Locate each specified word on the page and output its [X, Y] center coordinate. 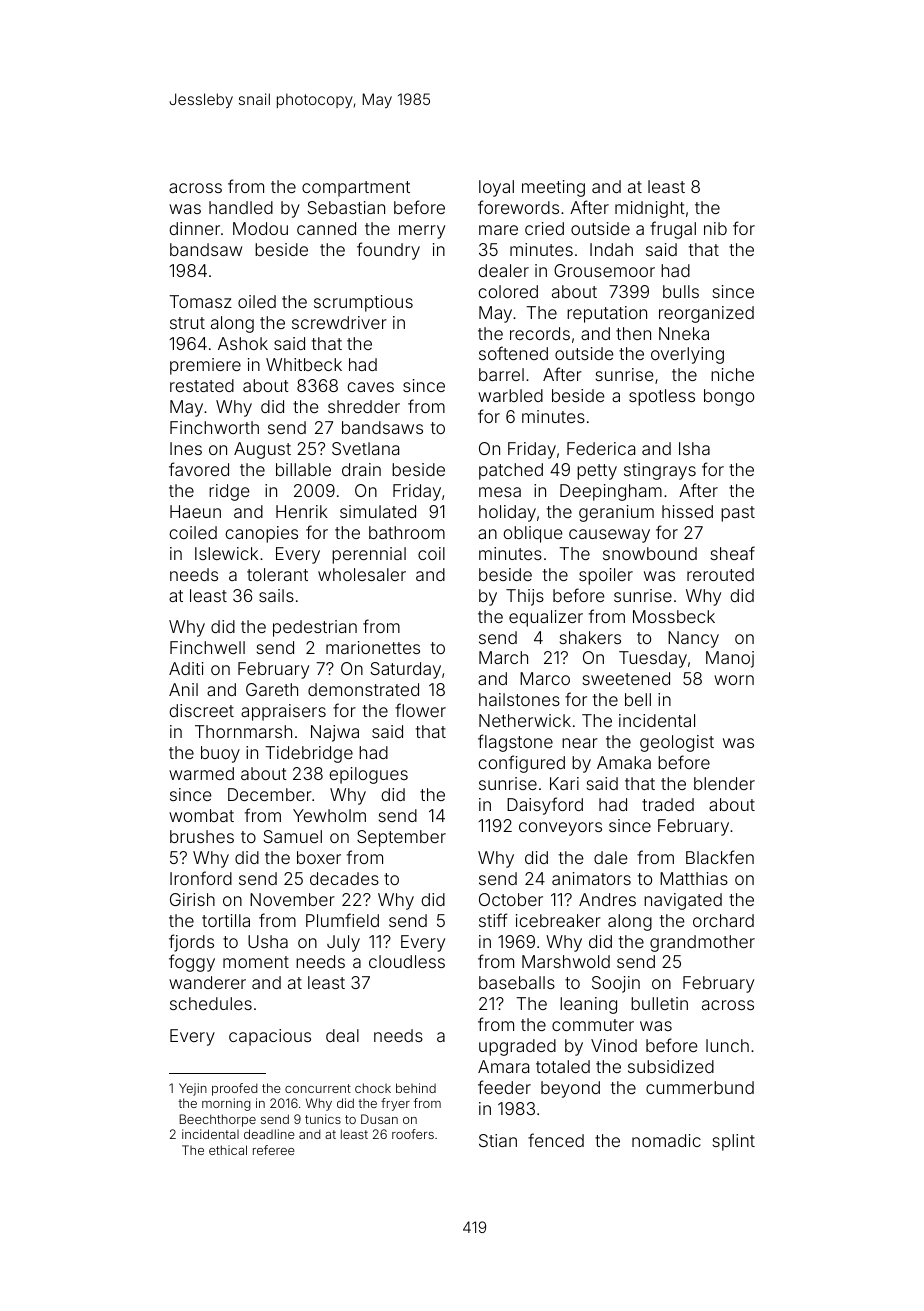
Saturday [406, 670]
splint [734, 1142]
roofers [413, 1134]
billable [303, 469]
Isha [694, 448]
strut [187, 323]
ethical [228, 1150]
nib [715, 228]
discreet [201, 710]
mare [498, 230]
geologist [677, 743]
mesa [500, 492]
